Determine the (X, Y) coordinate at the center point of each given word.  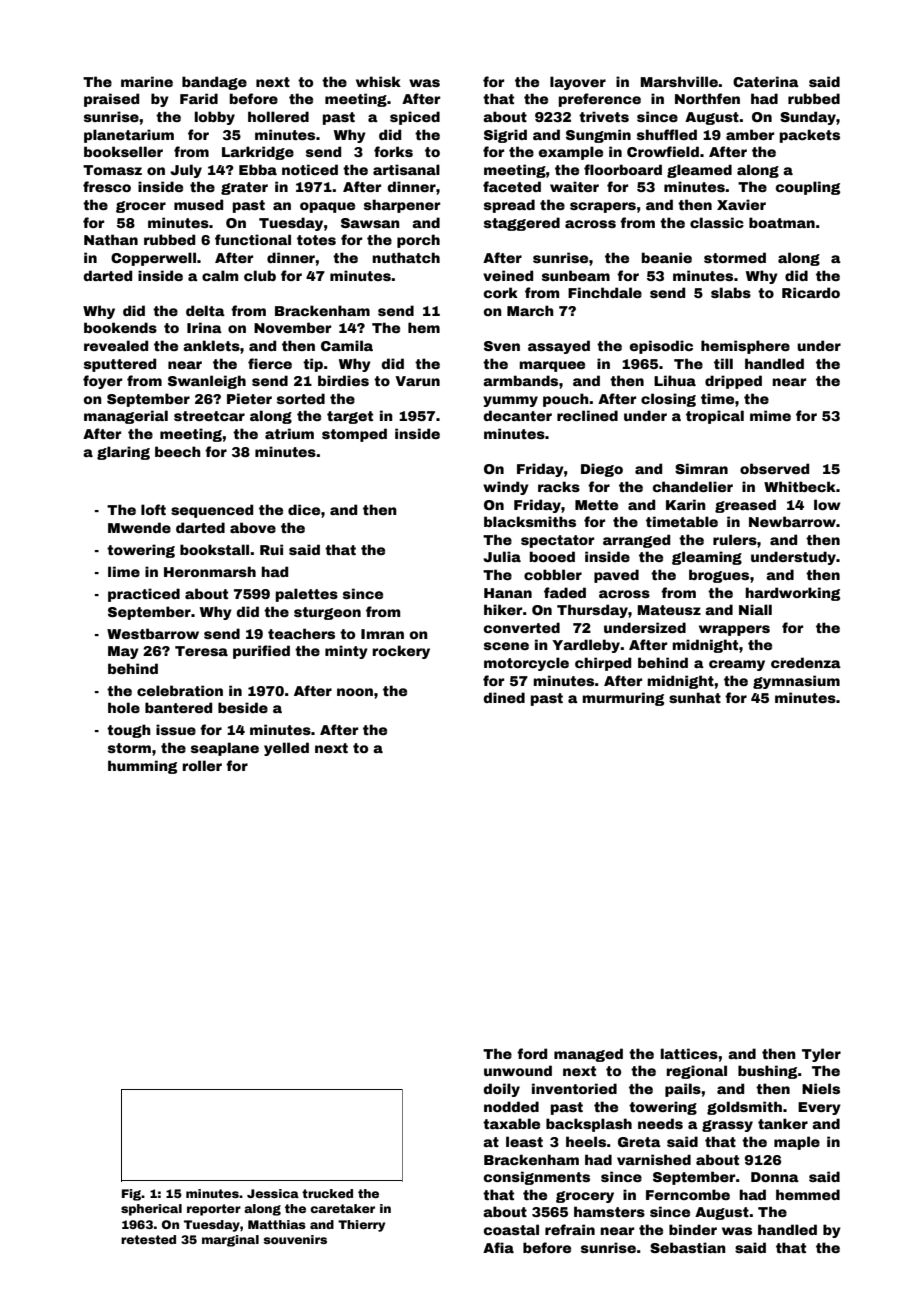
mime (770, 415)
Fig (132, 1195)
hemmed (808, 1194)
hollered (278, 116)
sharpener (402, 206)
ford (532, 1053)
